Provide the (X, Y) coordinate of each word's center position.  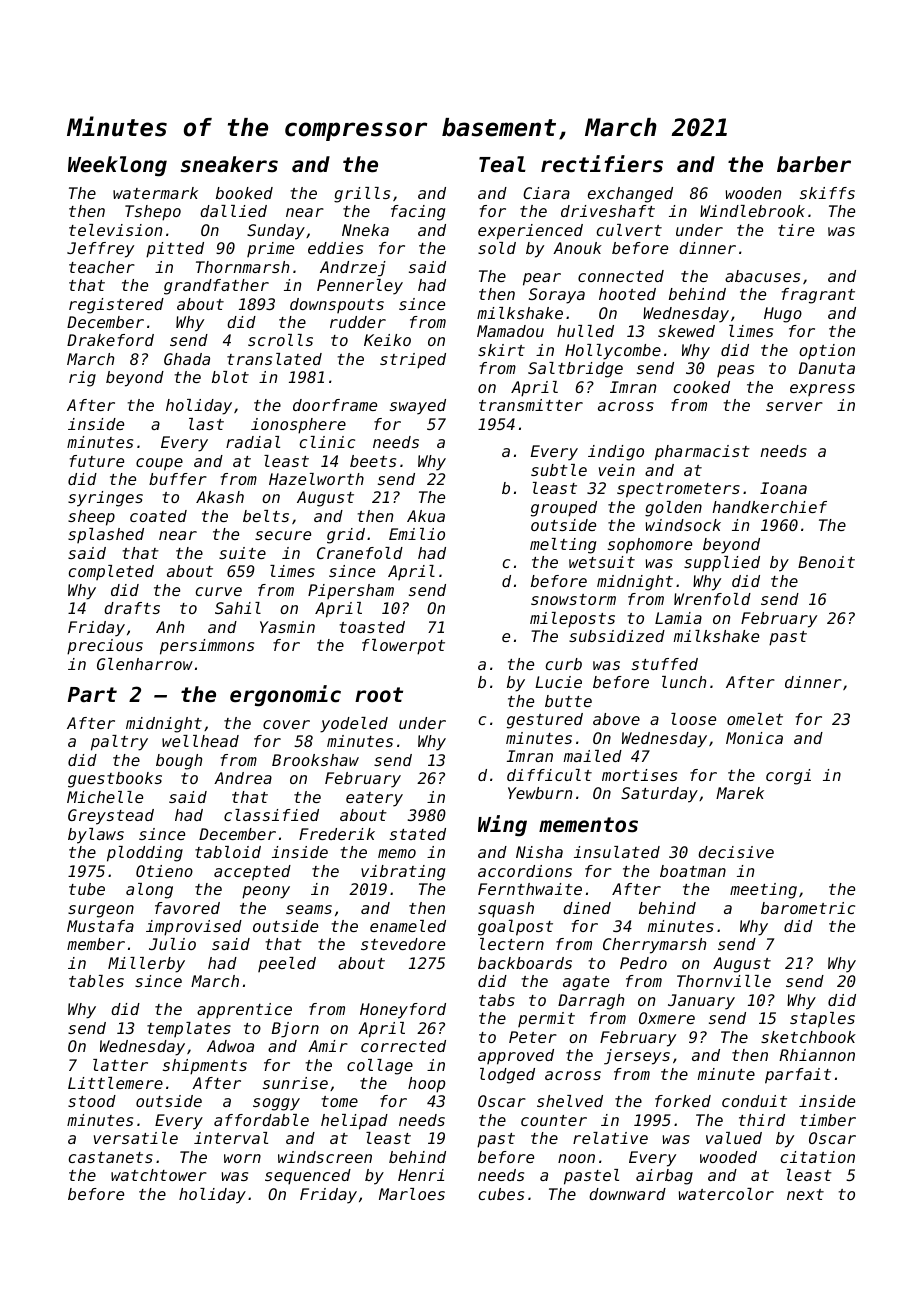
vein (617, 470)
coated (158, 516)
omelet (755, 719)
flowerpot (403, 647)
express (822, 390)
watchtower (159, 1175)
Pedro (643, 963)
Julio (172, 944)
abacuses (762, 276)
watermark (155, 193)
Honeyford (403, 1011)
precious (105, 647)
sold (497, 248)
